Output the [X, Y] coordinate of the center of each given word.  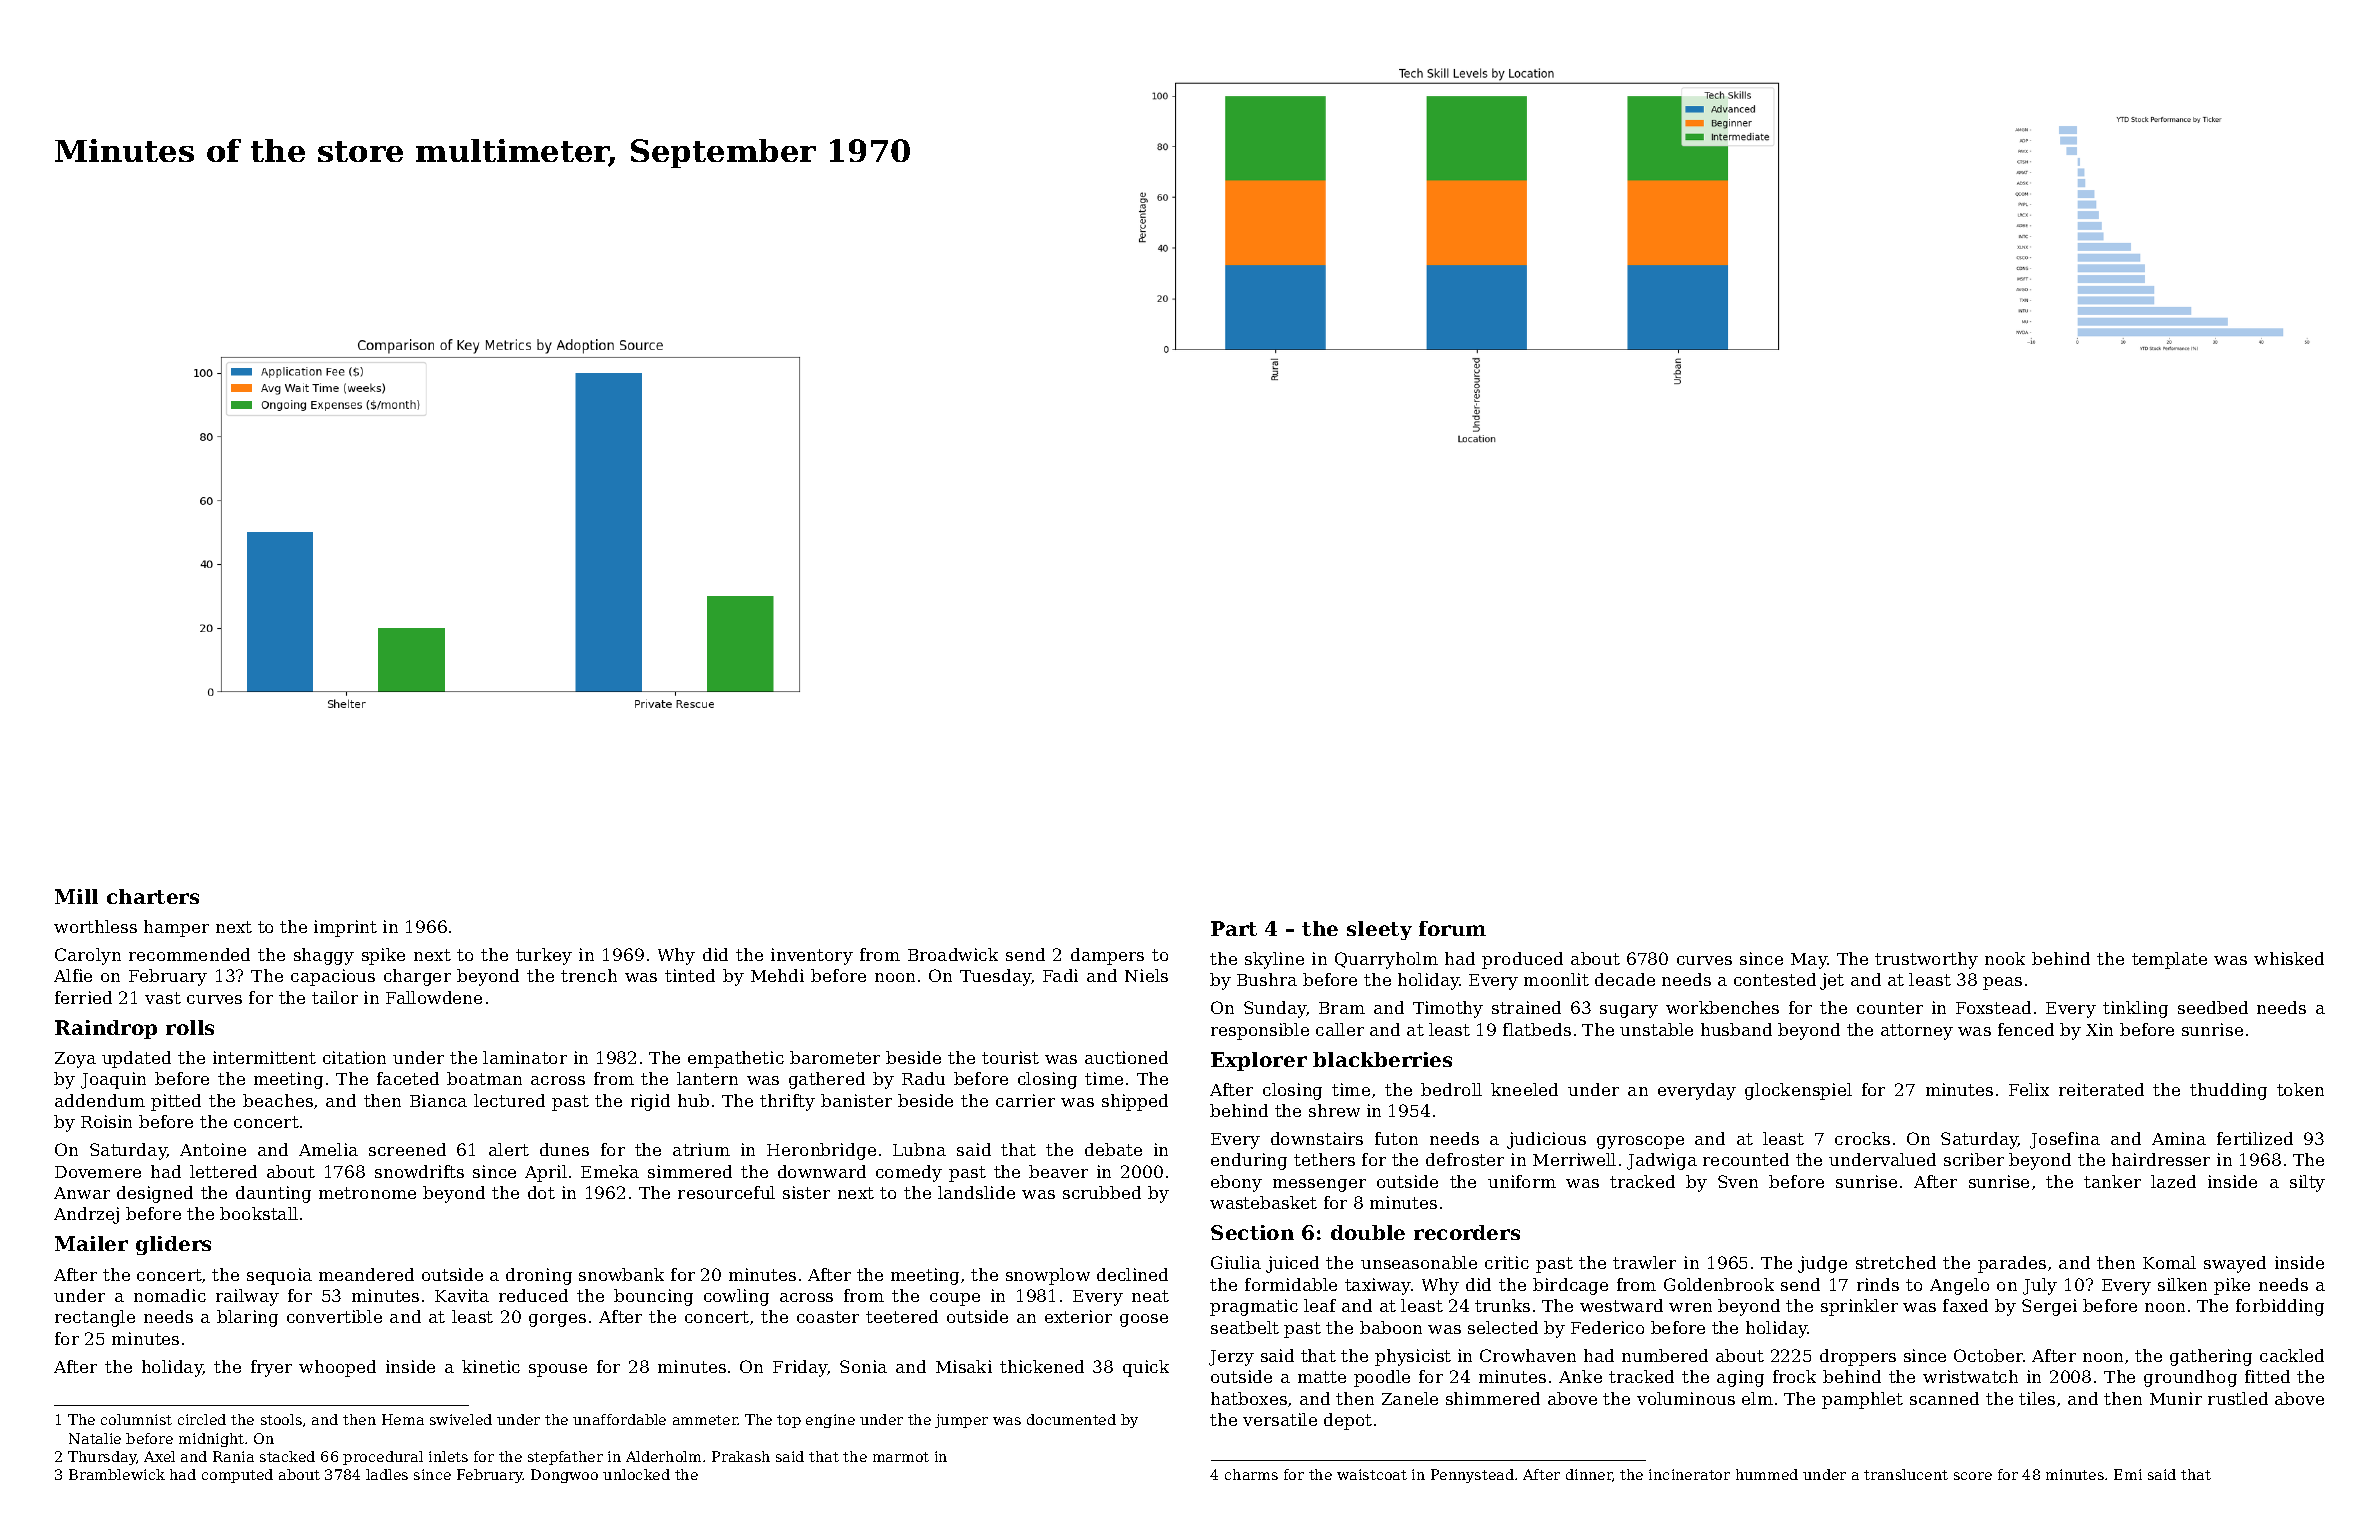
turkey [544, 956]
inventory [812, 956]
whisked [2289, 958]
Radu [923, 1078]
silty [2307, 1183]
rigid [650, 1102]
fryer [271, 1368]
